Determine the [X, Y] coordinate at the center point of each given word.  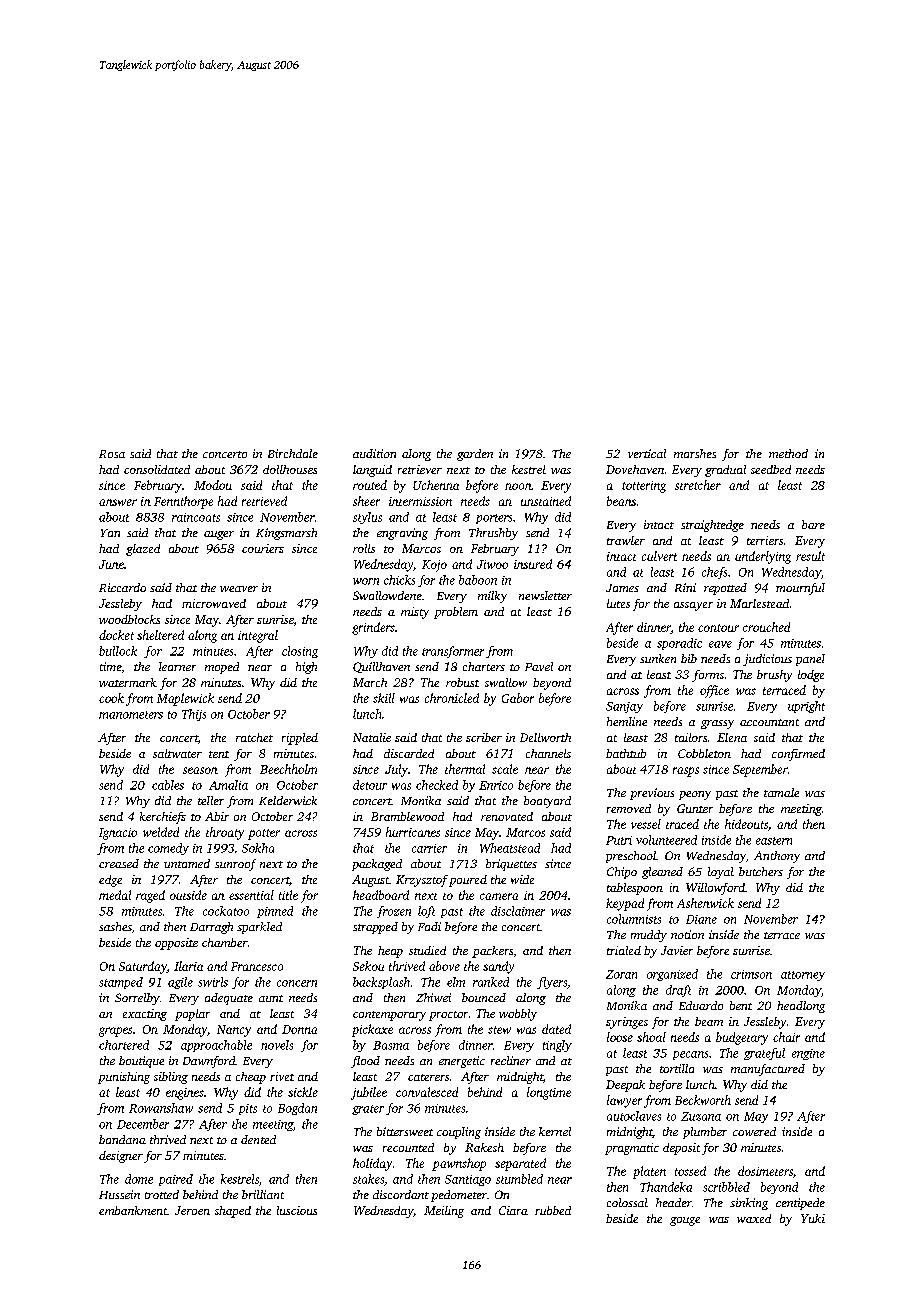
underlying [763, 557]
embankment [133, 1210]
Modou [213, 485]
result [810, 556]
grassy [717, 724]
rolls [364, 548]
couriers [263, 548]
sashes [115, 926]
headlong [801, 1007]
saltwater [177, 753]
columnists [634, 919]
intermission [420, 501]
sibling [171, 1078]
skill [384, 698]
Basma [391, 1045]
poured [468, 881]
